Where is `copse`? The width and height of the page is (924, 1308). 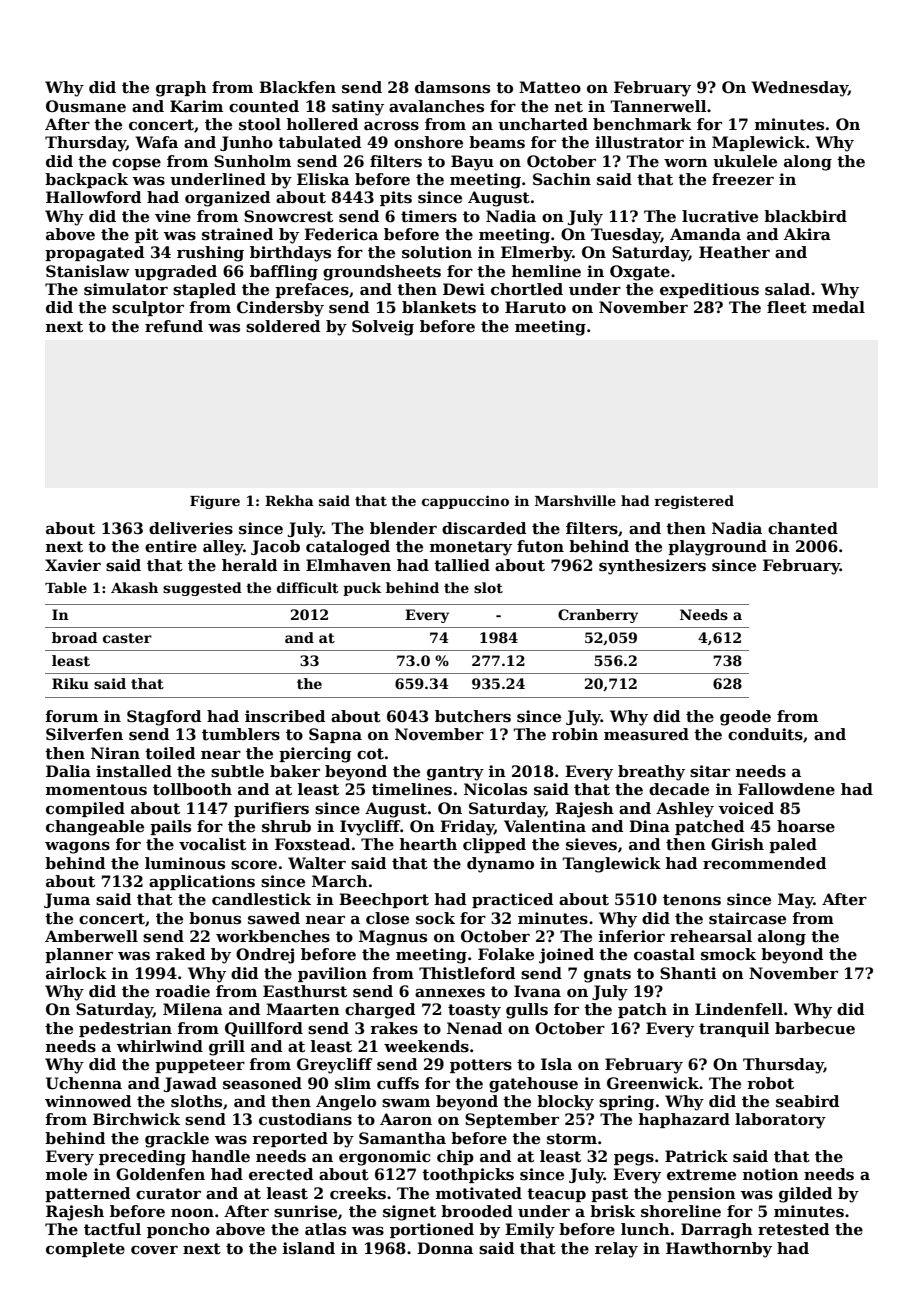
copse is located at coordinates (136, 164).
